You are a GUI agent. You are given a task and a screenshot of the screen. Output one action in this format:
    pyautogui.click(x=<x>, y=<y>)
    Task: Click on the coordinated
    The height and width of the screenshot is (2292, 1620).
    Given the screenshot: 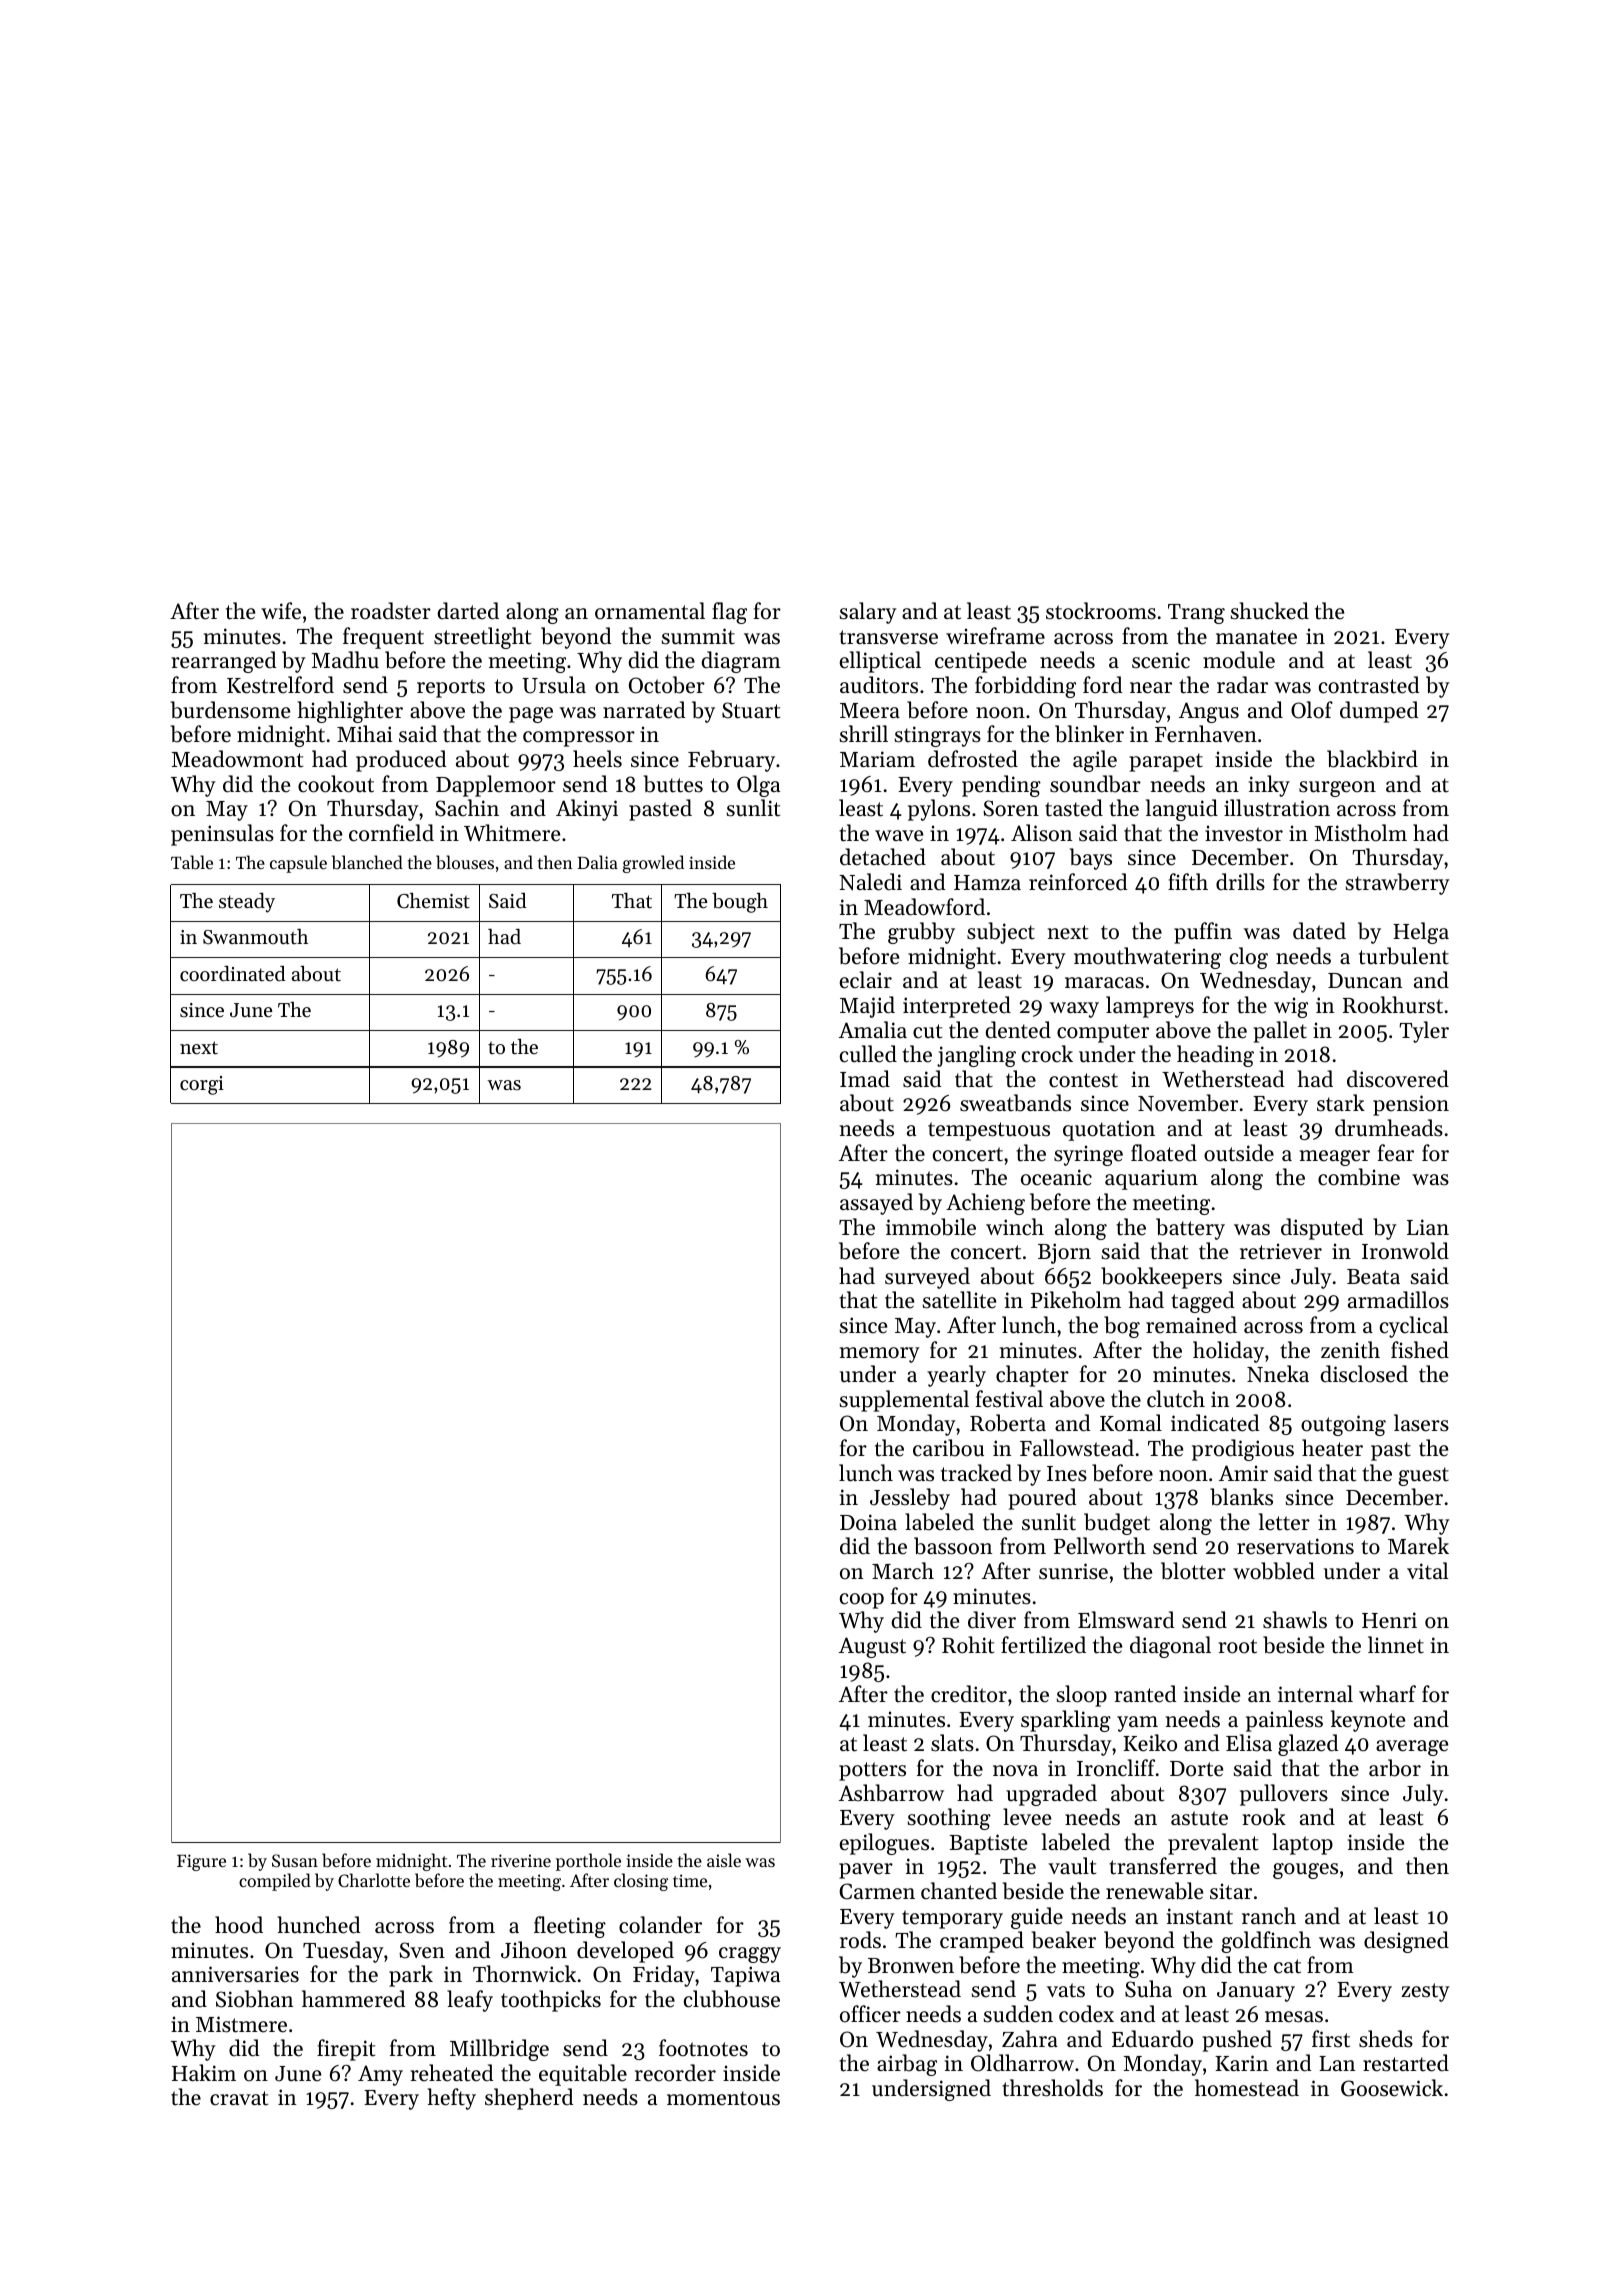 What is the action you would take?
    pyautogui.click(x=233, y=974)
